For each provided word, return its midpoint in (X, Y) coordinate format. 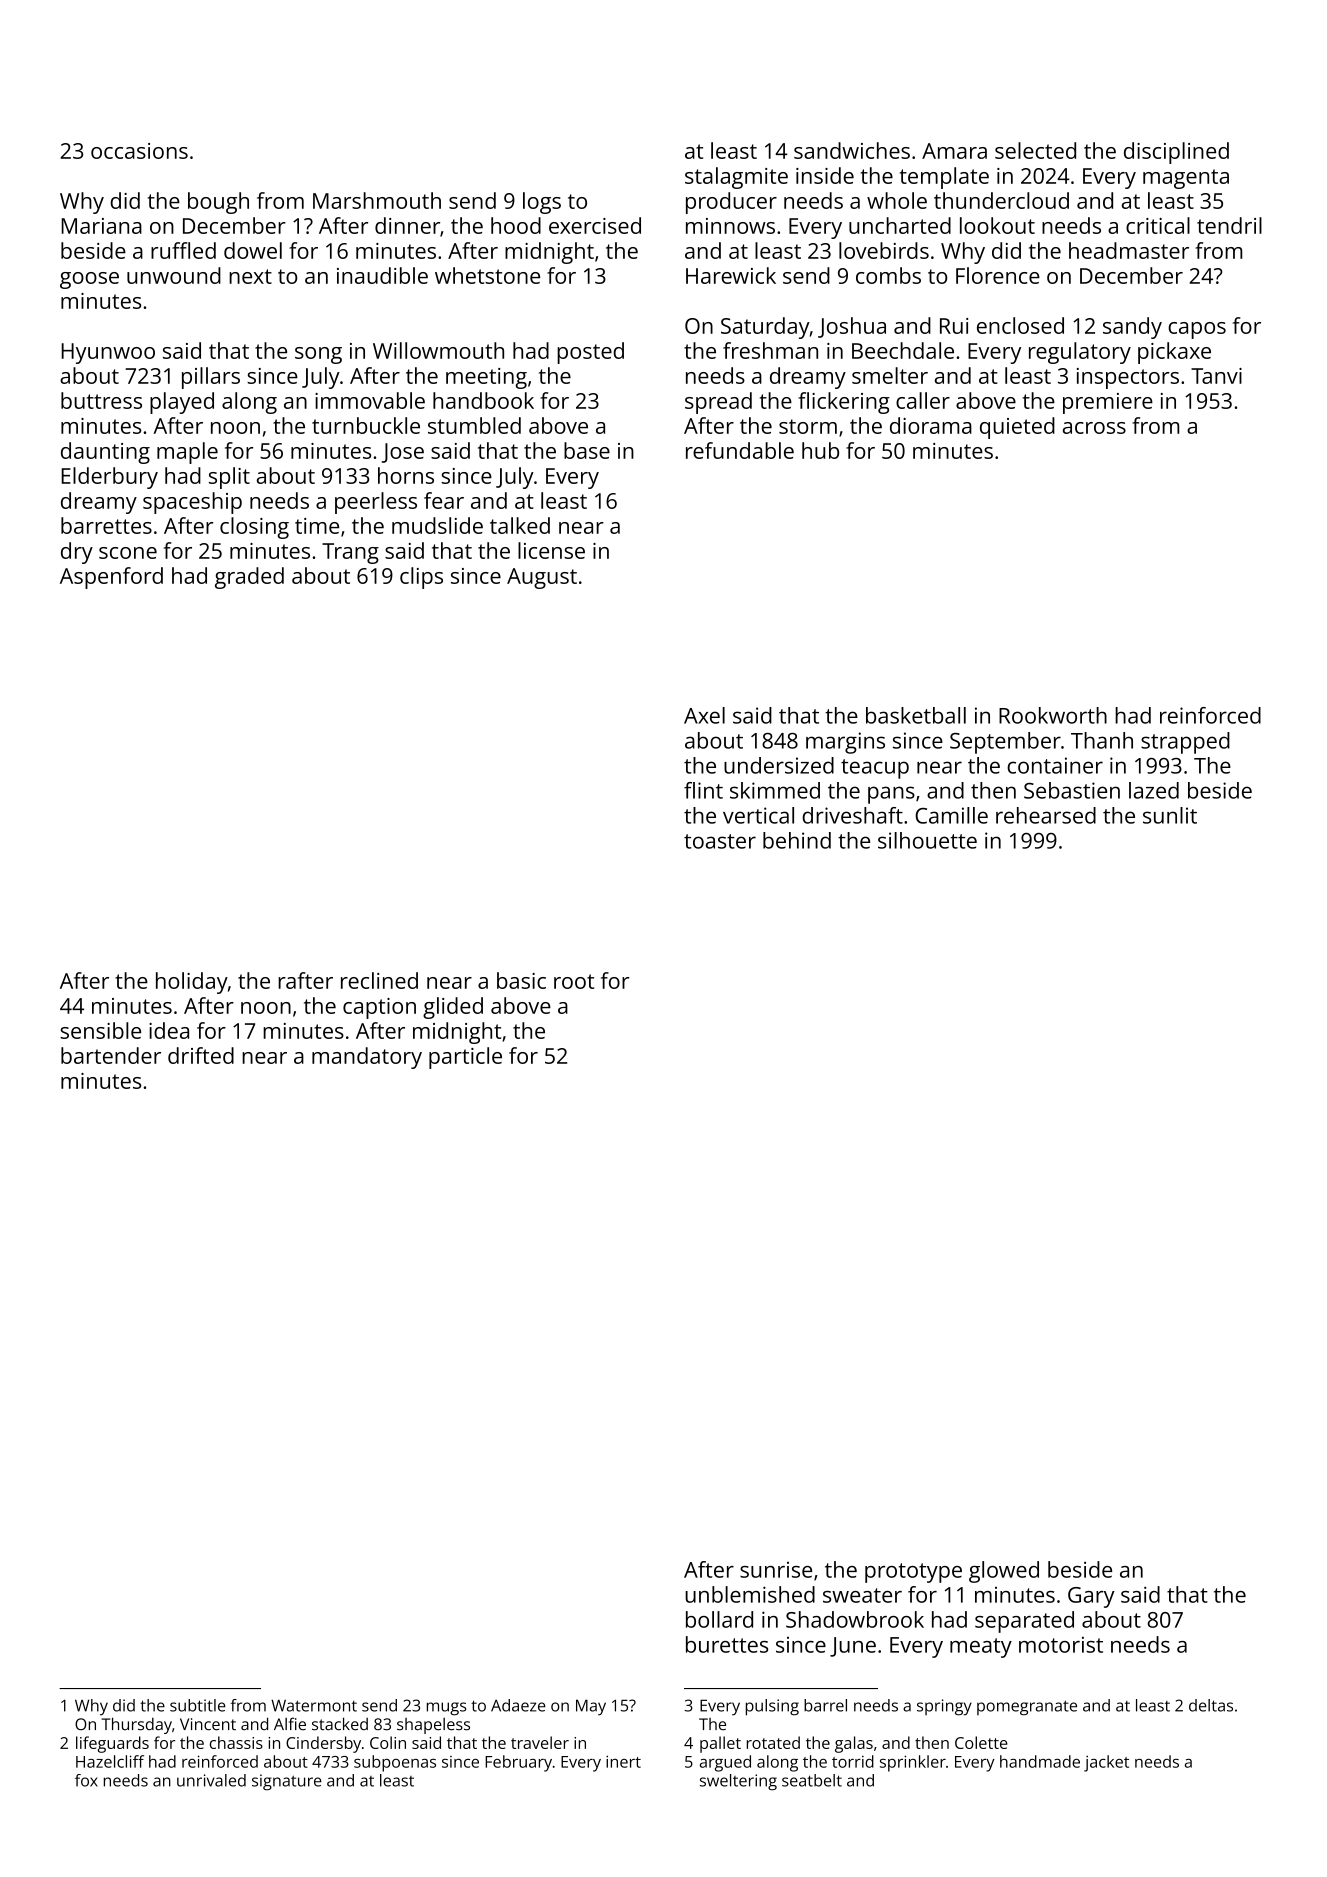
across (1094, 428)
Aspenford (111, 578)
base (587, 450)
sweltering (738, 1782)
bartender (111, 1055)
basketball (916, 715)
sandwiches (852, 150)
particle (465, 1058)
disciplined (1176, 153)
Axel (704, 715)
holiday (192, 983)
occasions (139, 151)
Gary (1091, 1597)
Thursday (137, 1725)
